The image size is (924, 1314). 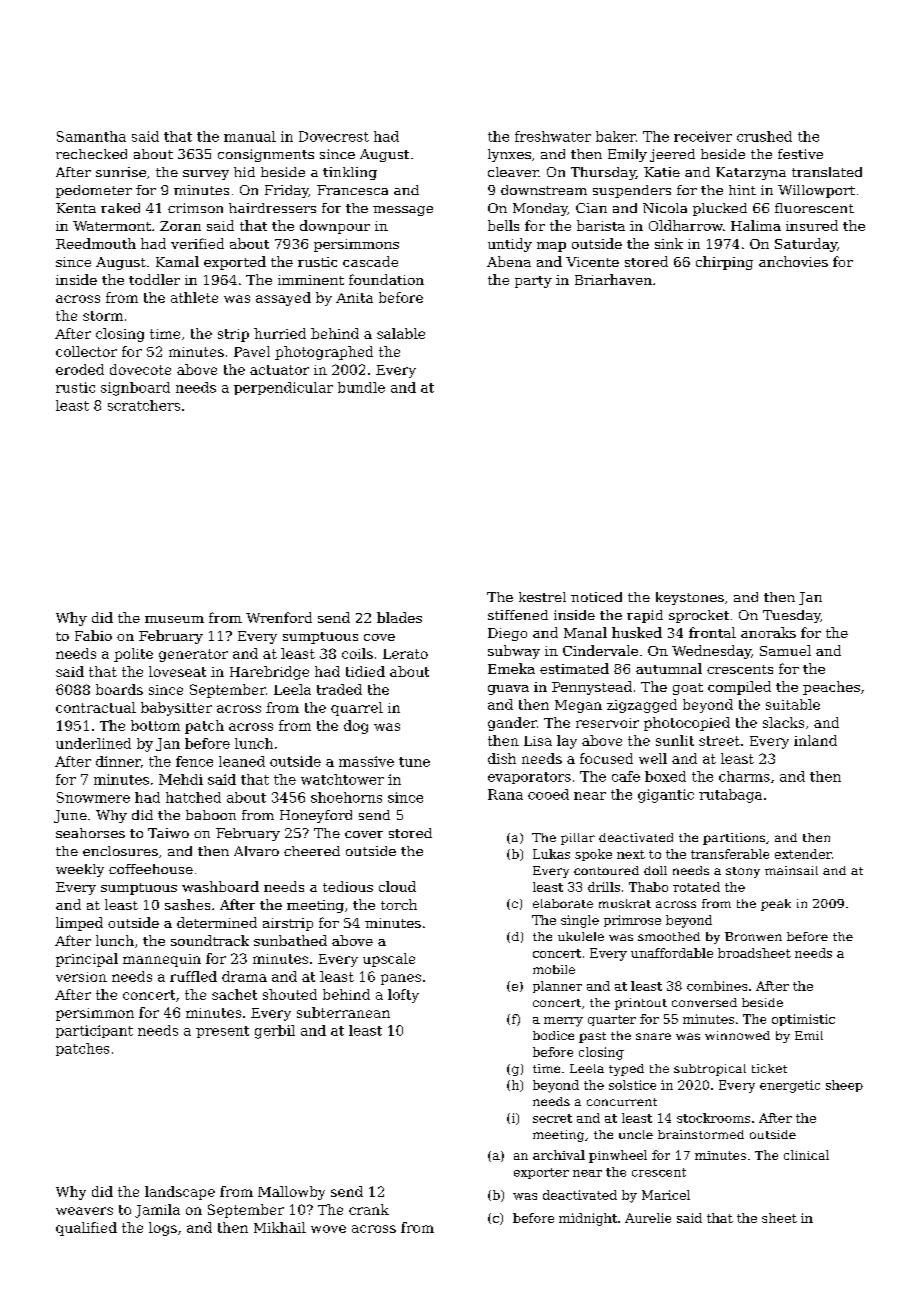 What do you see at coordinates (655, 870) in the screenshot?
I see `doll` at bounding box center [655, 870].
